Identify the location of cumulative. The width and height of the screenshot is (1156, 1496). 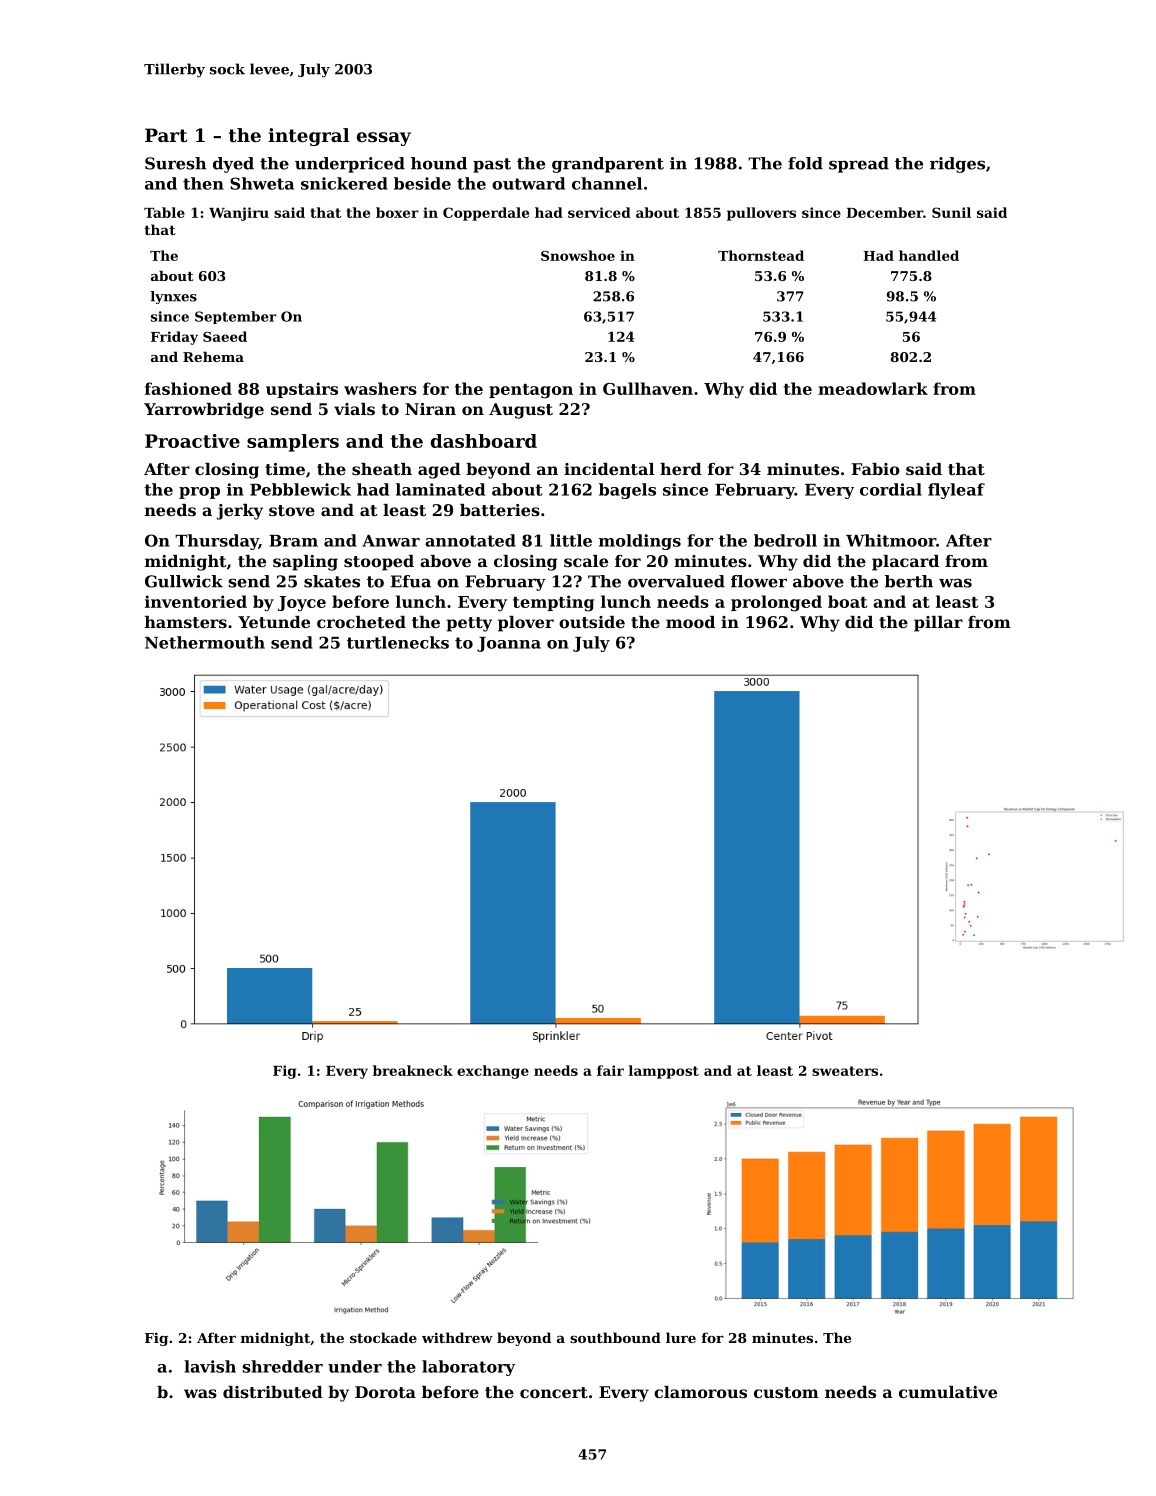
(948, 1392).
